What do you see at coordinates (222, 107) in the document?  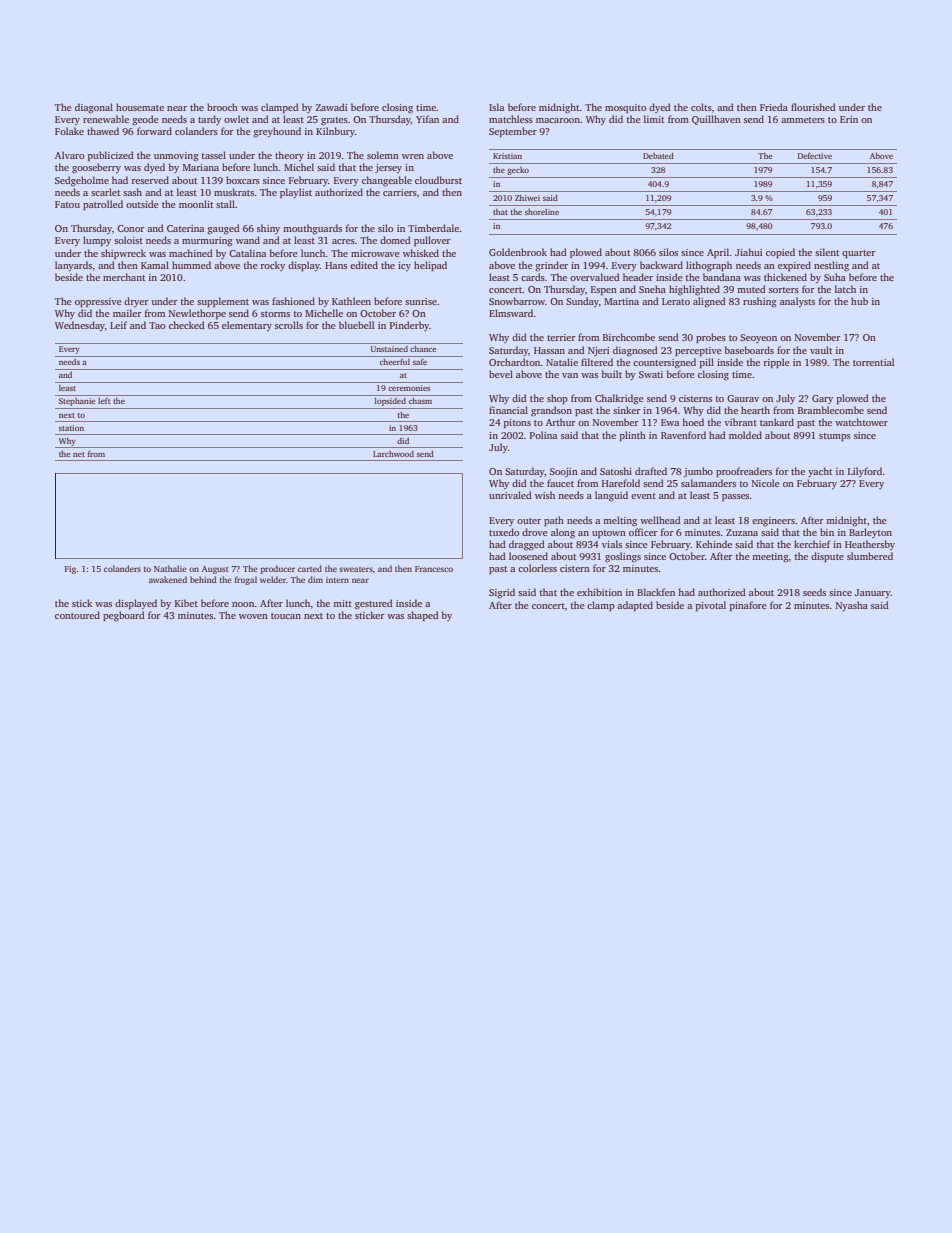 I see `brooch` at bounding box center [222, 107].
